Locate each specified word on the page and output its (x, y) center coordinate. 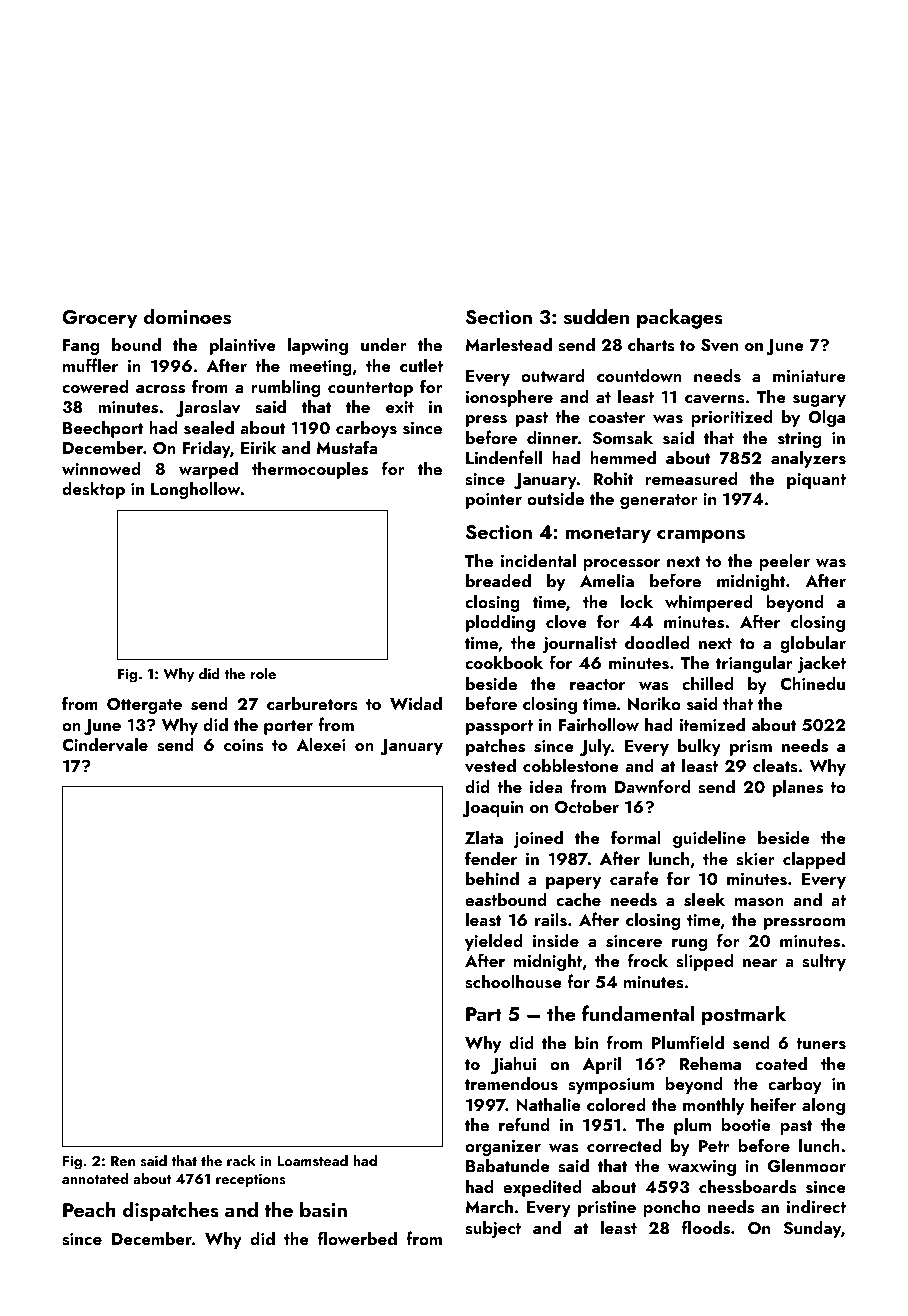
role (263, 673)
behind (492, 878)
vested (490, 765)
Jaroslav (208, 408)
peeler (784, 562)
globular (813, 644)
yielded (494, 942)
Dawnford (652, 786)
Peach (89, 1209)
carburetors (312, 703)
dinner (552, 437)
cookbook (504, 662)
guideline (709, 839)
